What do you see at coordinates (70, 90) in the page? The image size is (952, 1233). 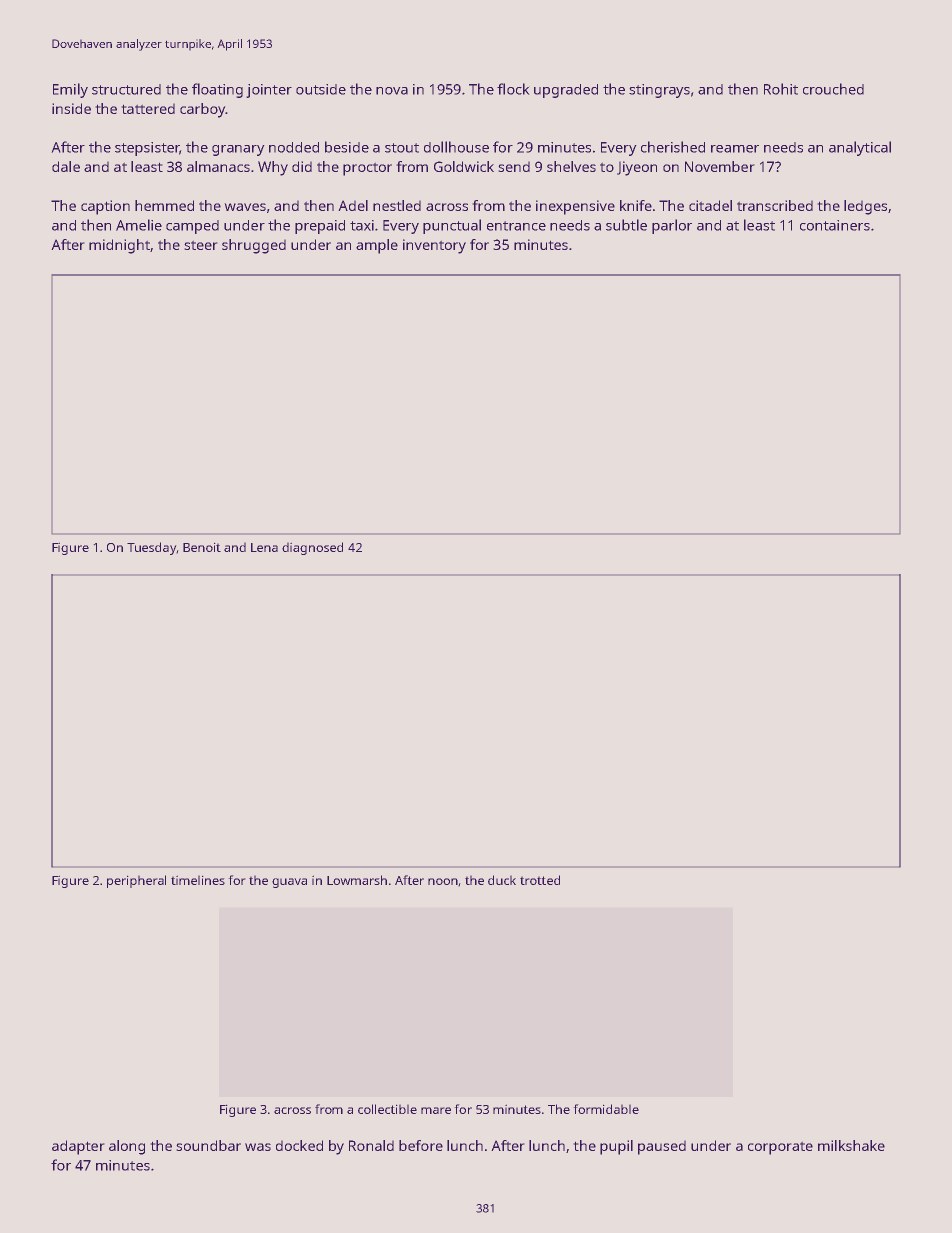 I see `Emily` at bounding box center [70, 90].
